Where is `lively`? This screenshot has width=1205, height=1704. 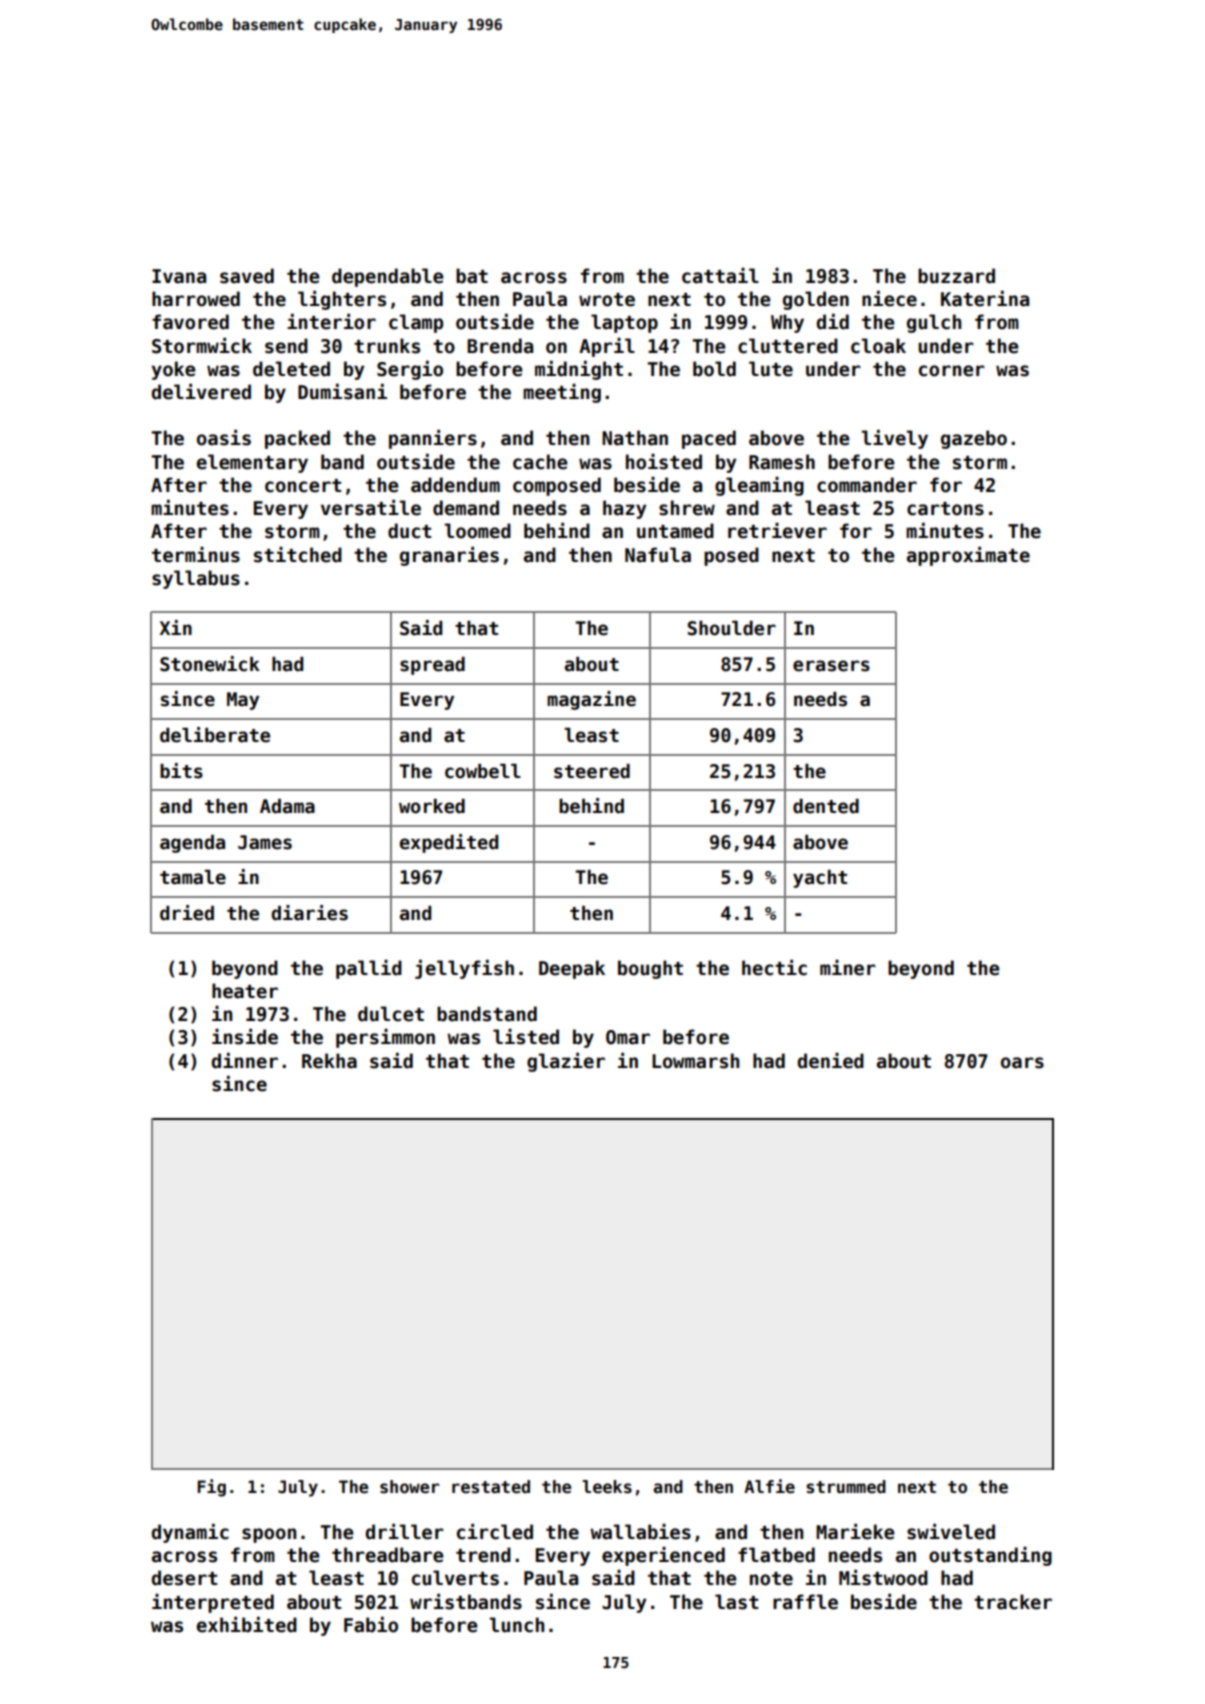 lively is located at coordinates (894, 439).
